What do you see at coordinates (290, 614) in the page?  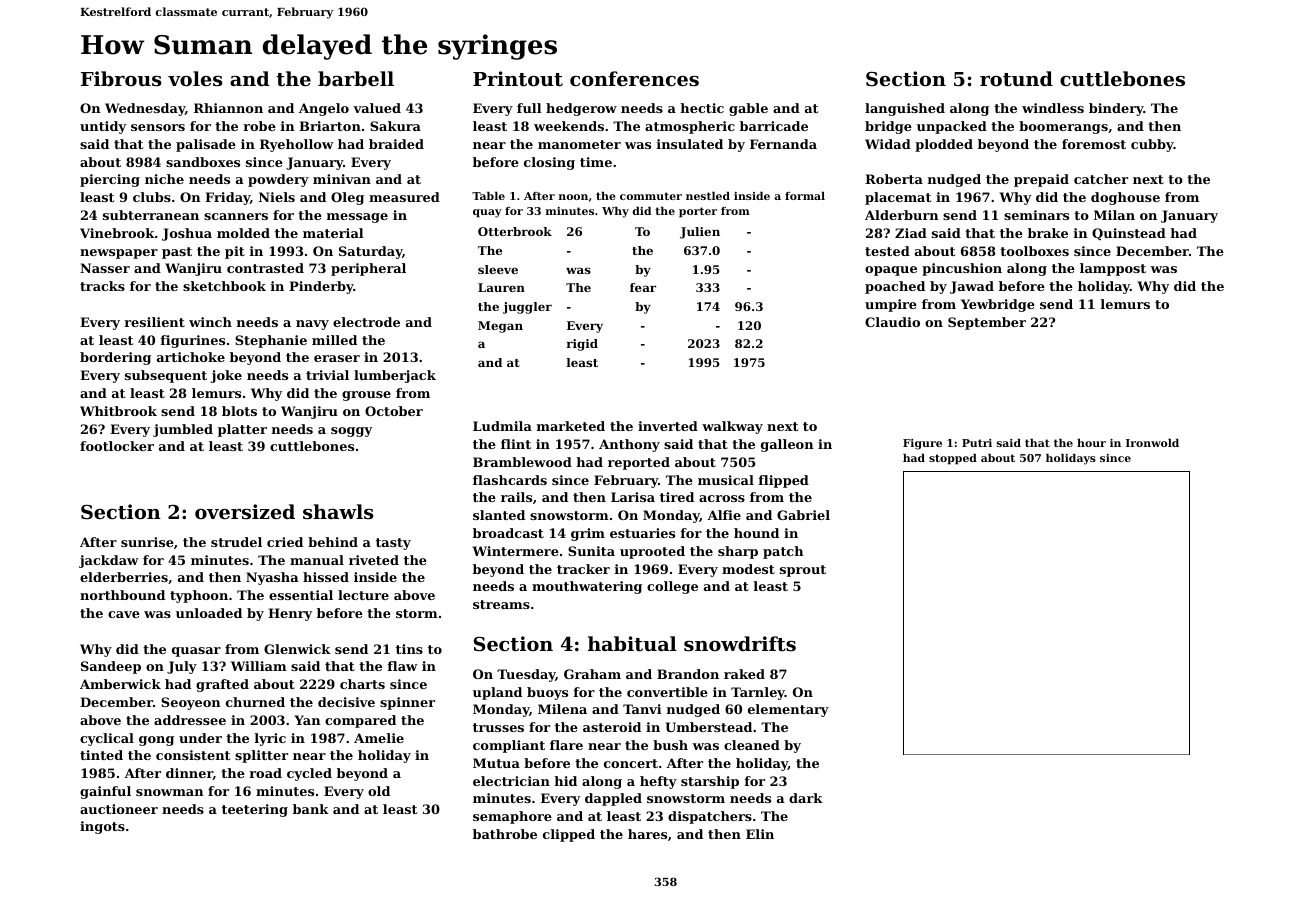 I see `Henry` at bounding box center [290, 614].
